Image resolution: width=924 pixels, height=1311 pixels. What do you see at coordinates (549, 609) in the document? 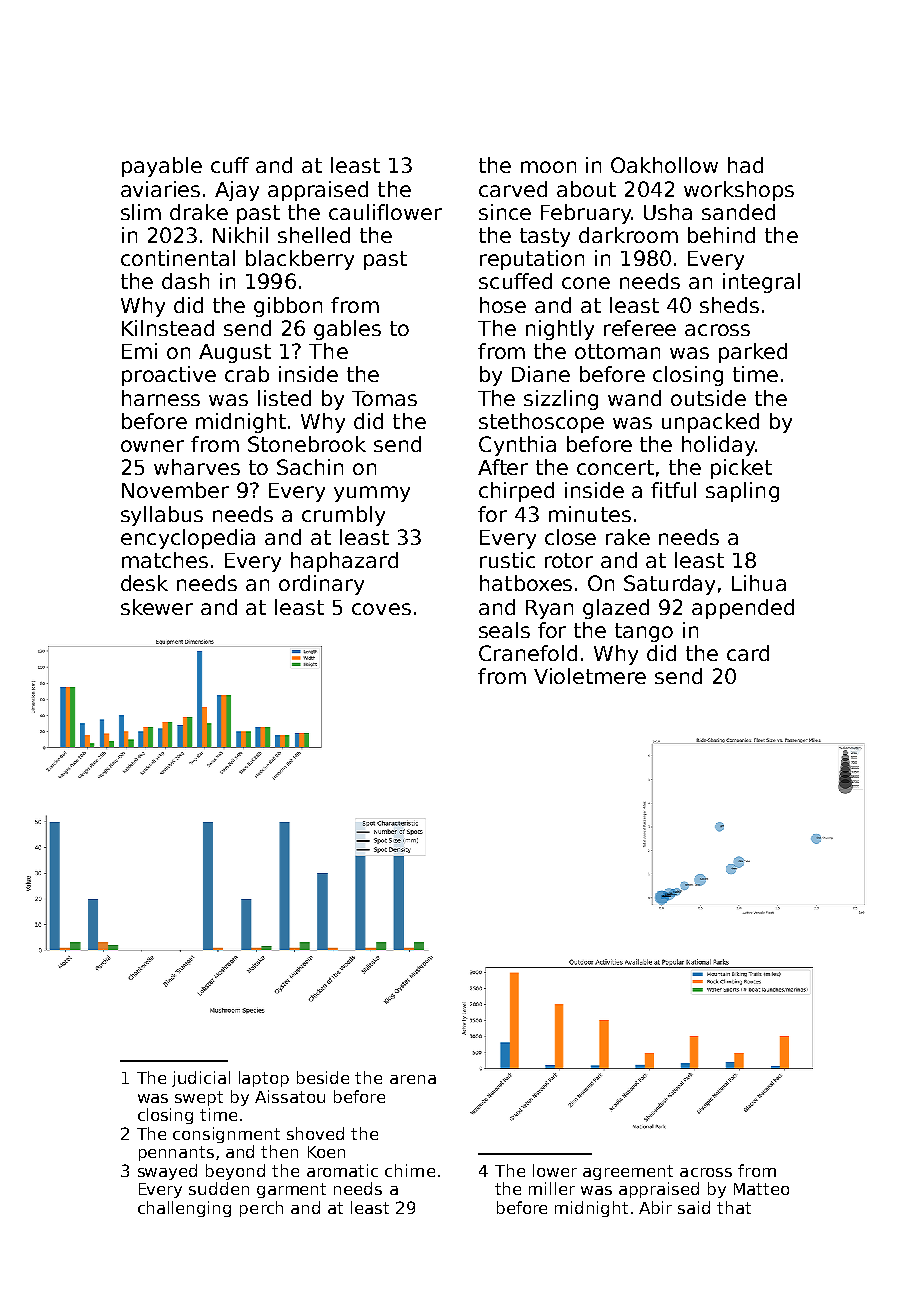
I see `Ryan` at bounding box center [549, 609].
